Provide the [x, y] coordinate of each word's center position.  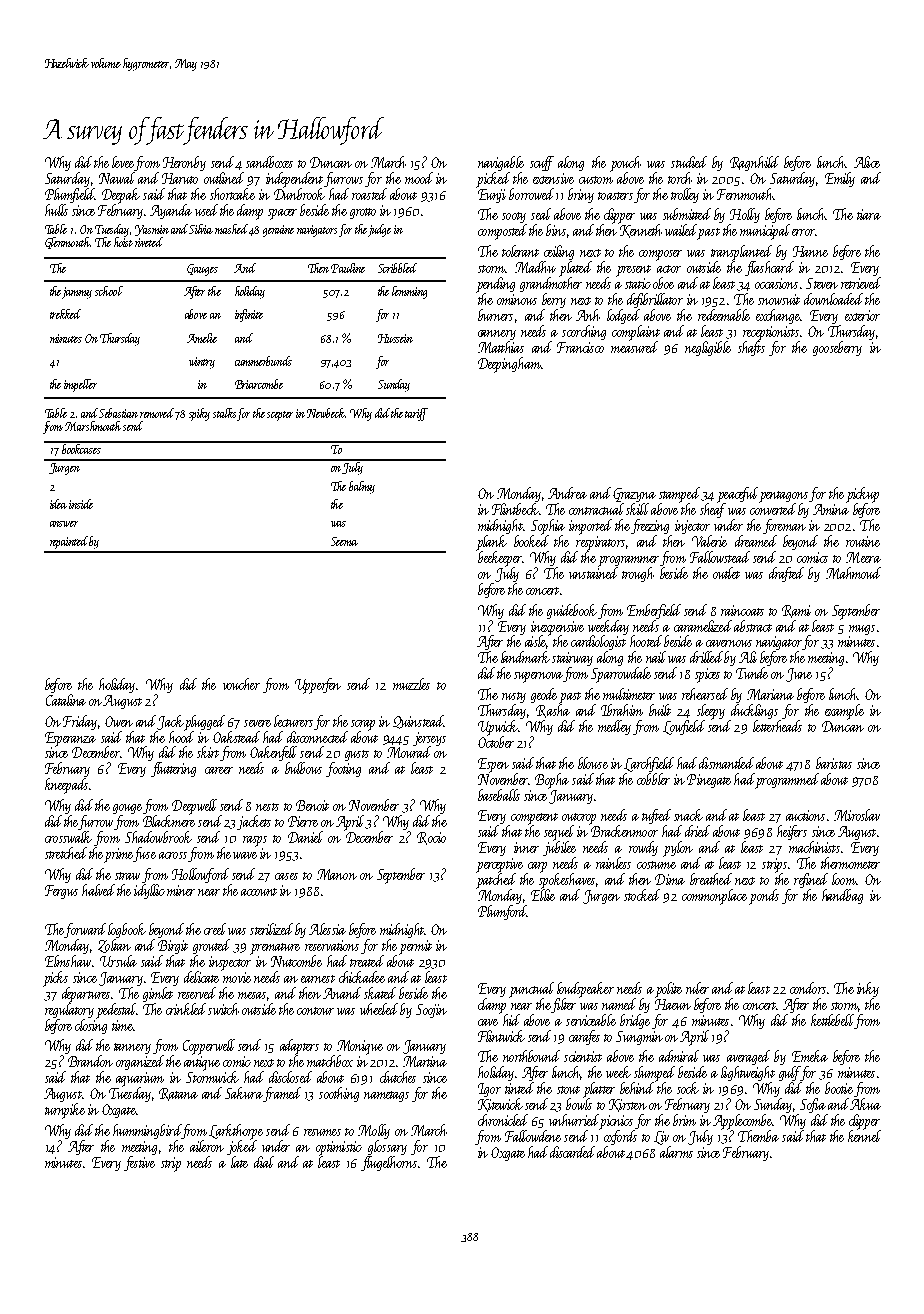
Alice [867, 162]
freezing [650, 526]
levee [123, 162]
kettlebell [832, 1020]
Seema [344, 541]
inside [81, 504]
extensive [553, 178]
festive [139, 1163]
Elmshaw [68, 961]
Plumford [502, 912]
